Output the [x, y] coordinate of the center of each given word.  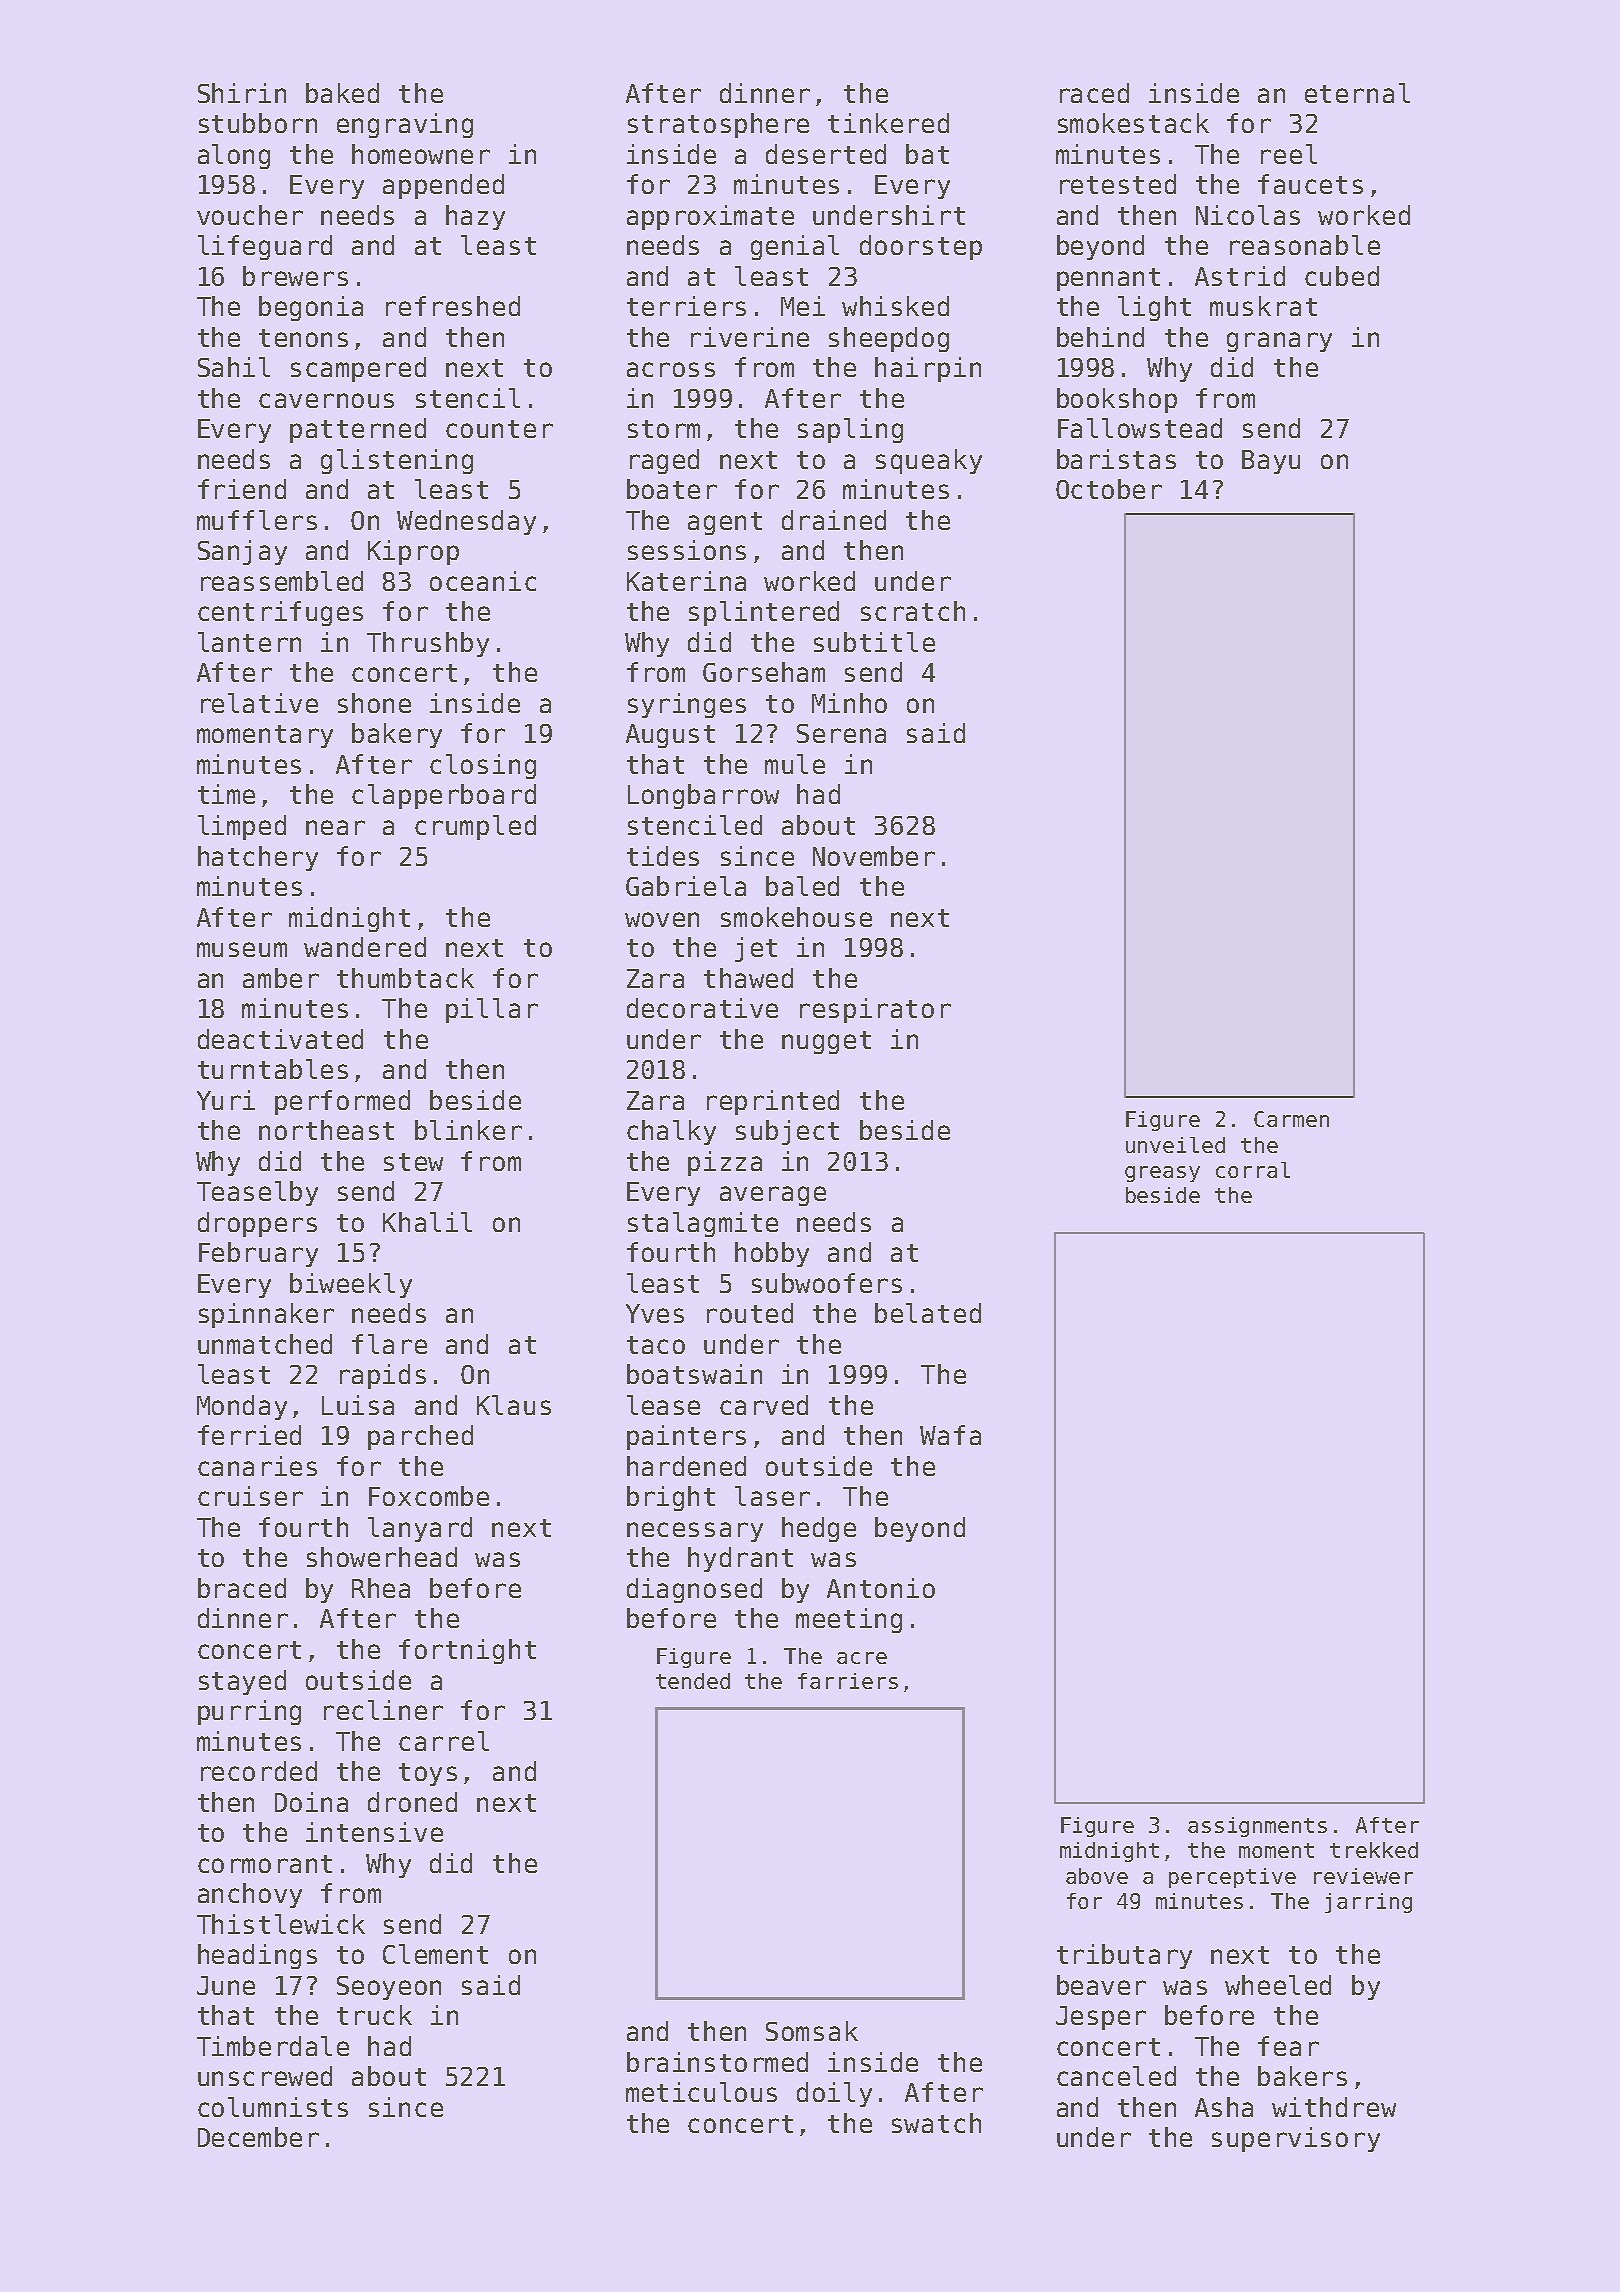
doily [834, 2094]
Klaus [514, 1405]
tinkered [888, 123]
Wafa [950, 1435]
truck [374, 2015]
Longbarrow [703, 796]
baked [342, 93]
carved [764, 1405]
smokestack [1133, 123]
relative [259, 703]
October [1109, 489]
